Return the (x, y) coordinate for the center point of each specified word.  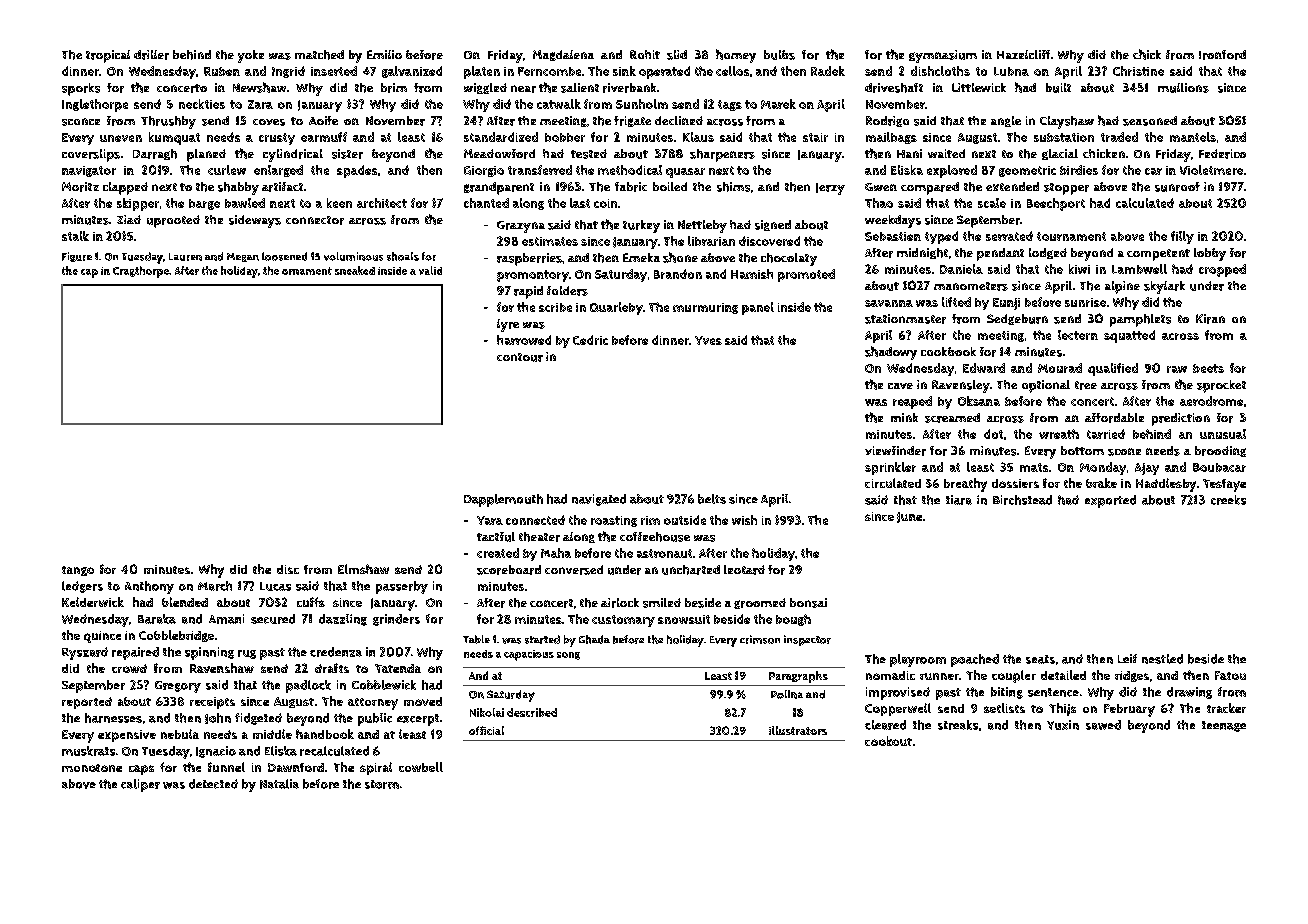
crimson (760, 639)
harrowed (524, 340)
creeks (1228, 500)
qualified (1113, 369)
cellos (732, 71)
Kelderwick (93, 602)
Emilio (384, 54)
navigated (599, 500)
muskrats (88, 751)
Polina (787, 694)
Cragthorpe (141, 272)
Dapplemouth (503, 500)
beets (1208, 368)
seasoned (1150, 121)
